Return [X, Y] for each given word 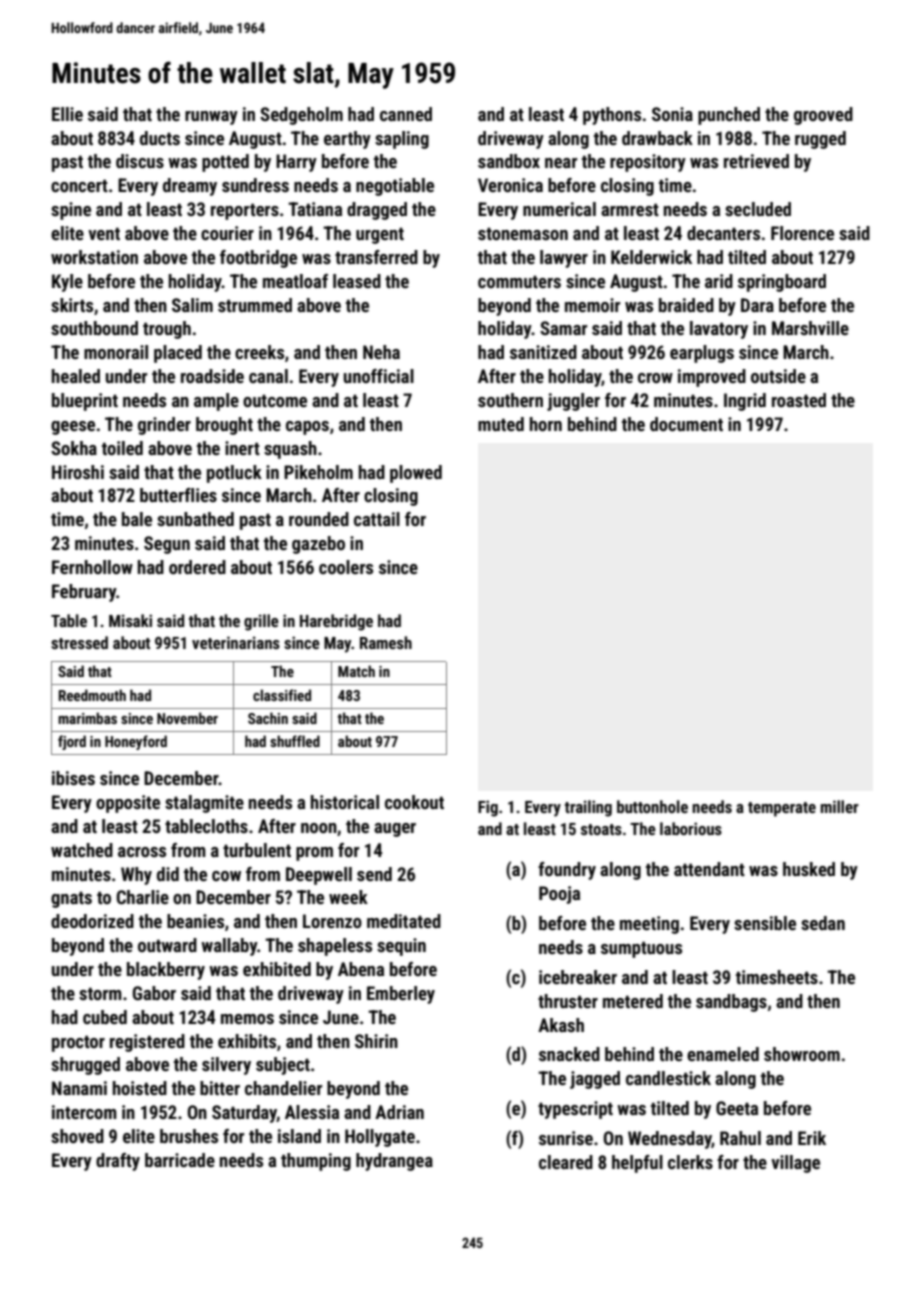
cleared [566, 1162]
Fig [488, 808]
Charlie [142, 897]
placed [178, 354]
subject [283, 1066]
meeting [649, 925]
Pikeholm [318, 472]
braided [686, 305]
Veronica [510, 185]
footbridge [258, 259]
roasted [799, 400]
